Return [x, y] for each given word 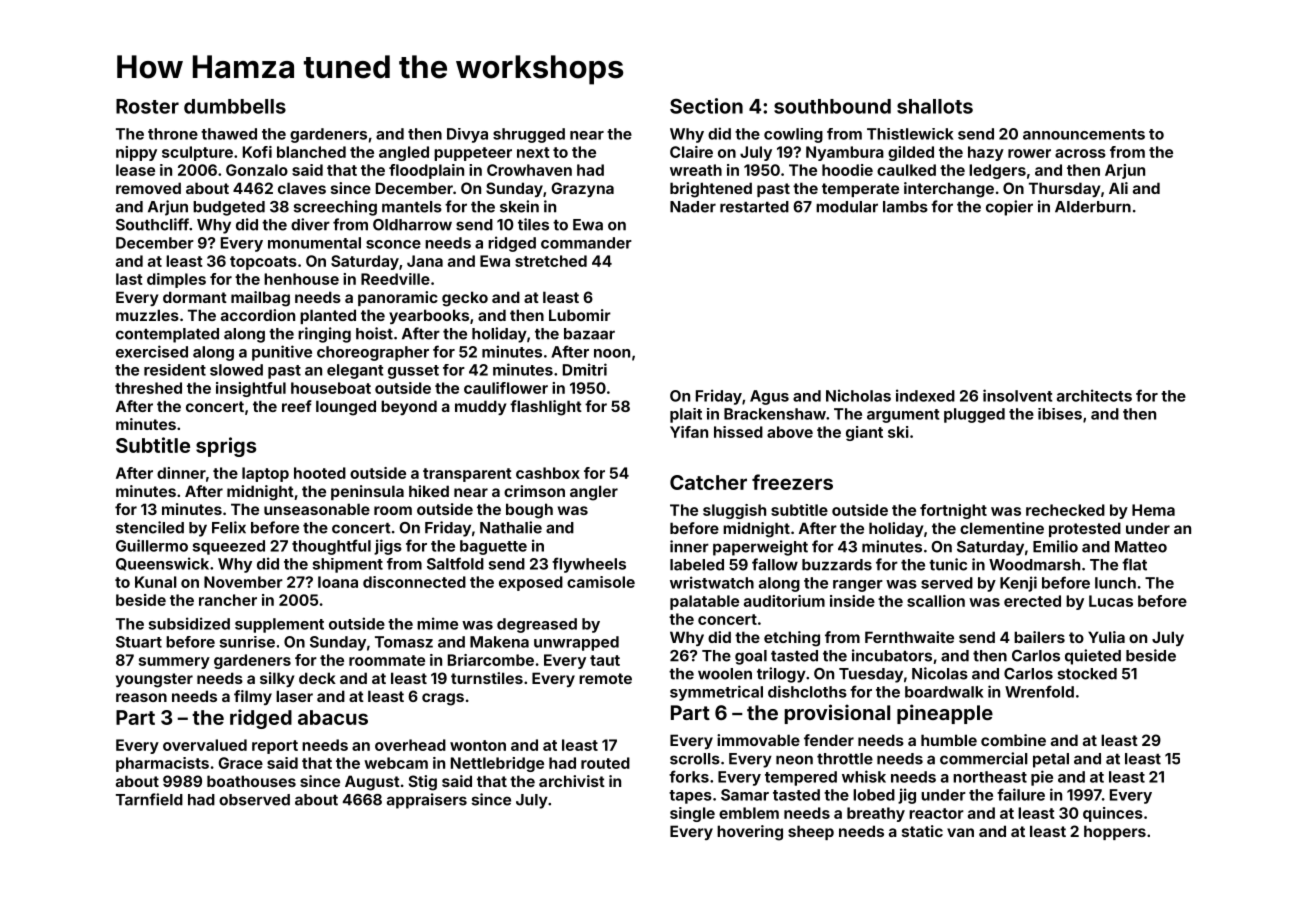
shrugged [529, 135]
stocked [1087, 674]
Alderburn [1093, 207]
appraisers [427, 801]
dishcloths [807, 691]
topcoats [263, 263]
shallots [935, 106]
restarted [754, 207]
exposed [531, 583]
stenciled [150, 527]
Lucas [1111, 601]
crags [443, 699]
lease [135, 170]
